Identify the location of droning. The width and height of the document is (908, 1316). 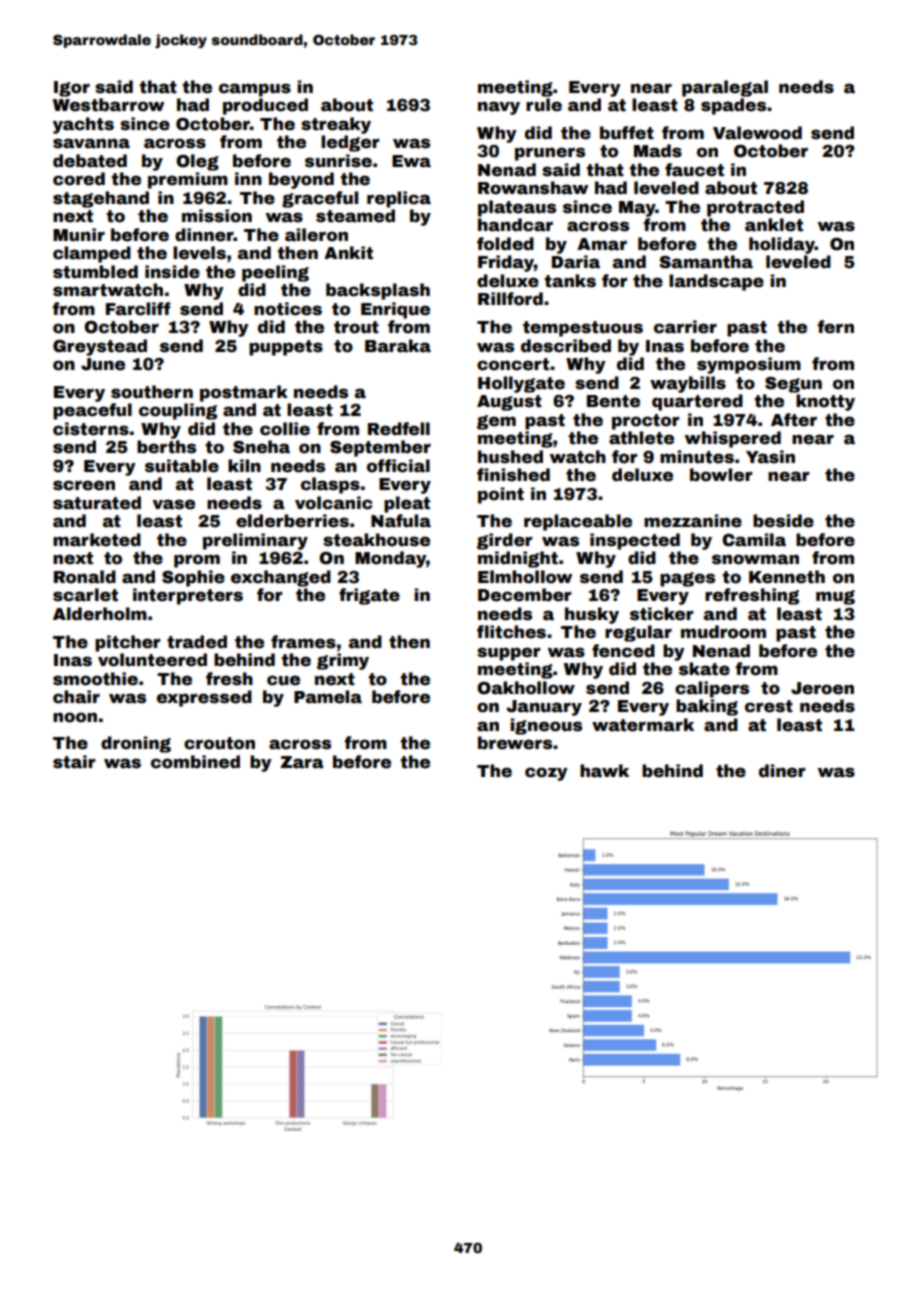
(136, 744).
